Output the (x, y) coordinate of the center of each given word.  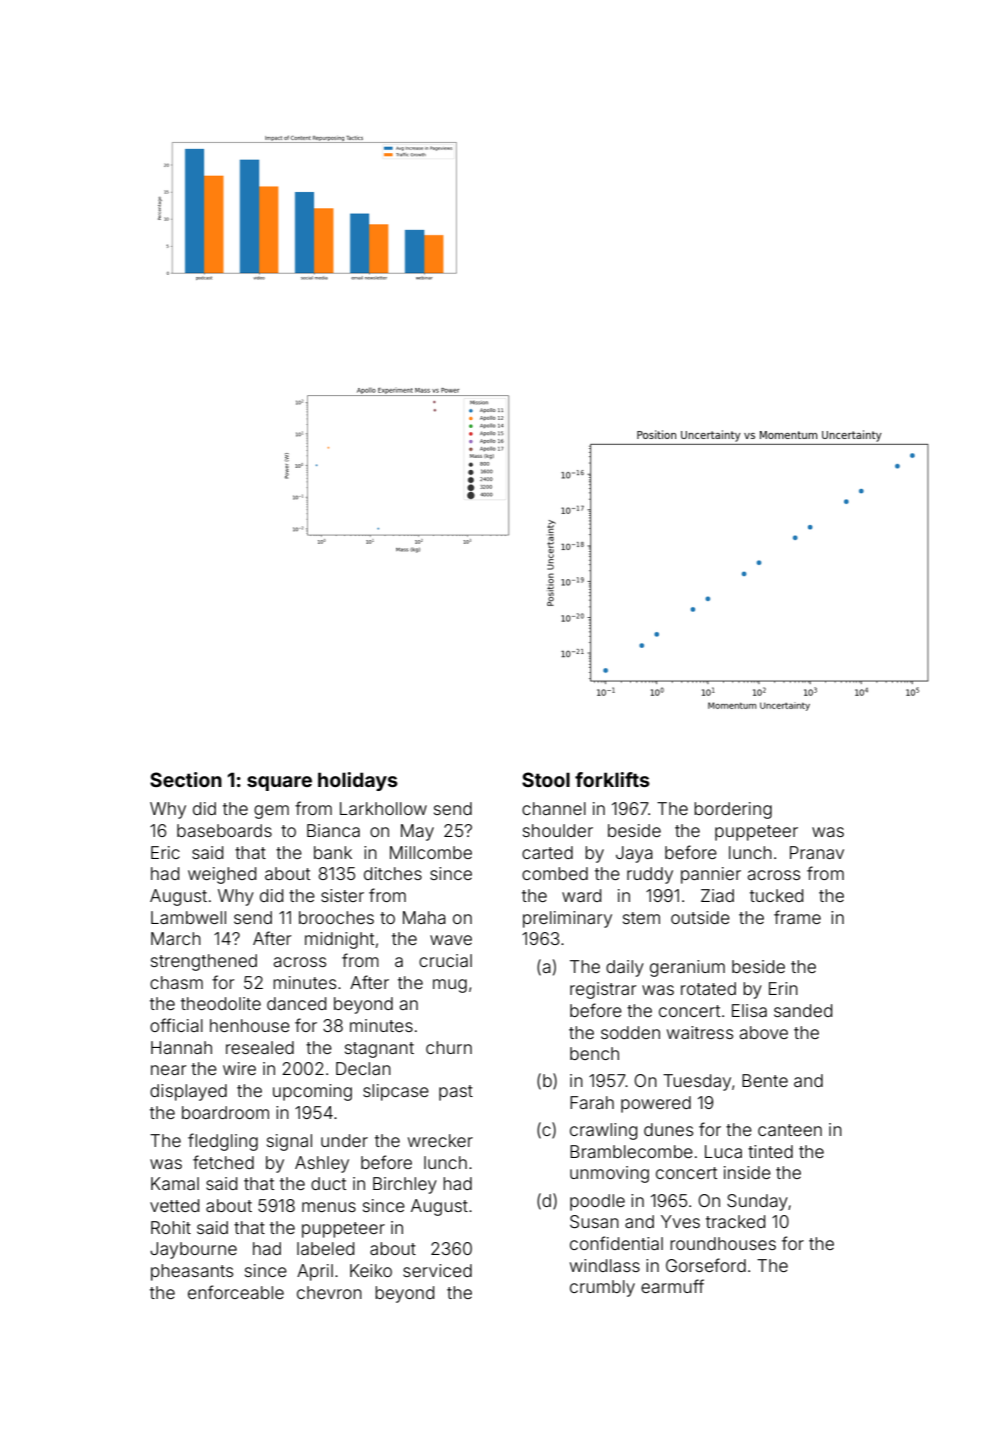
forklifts (612, 779)
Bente (765, 1080)
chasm (176, 982)
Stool (546, 779)
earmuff (672, 1286)
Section (186, 779)
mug (450, 986)
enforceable (236, 1292)
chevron (329, 1292)
